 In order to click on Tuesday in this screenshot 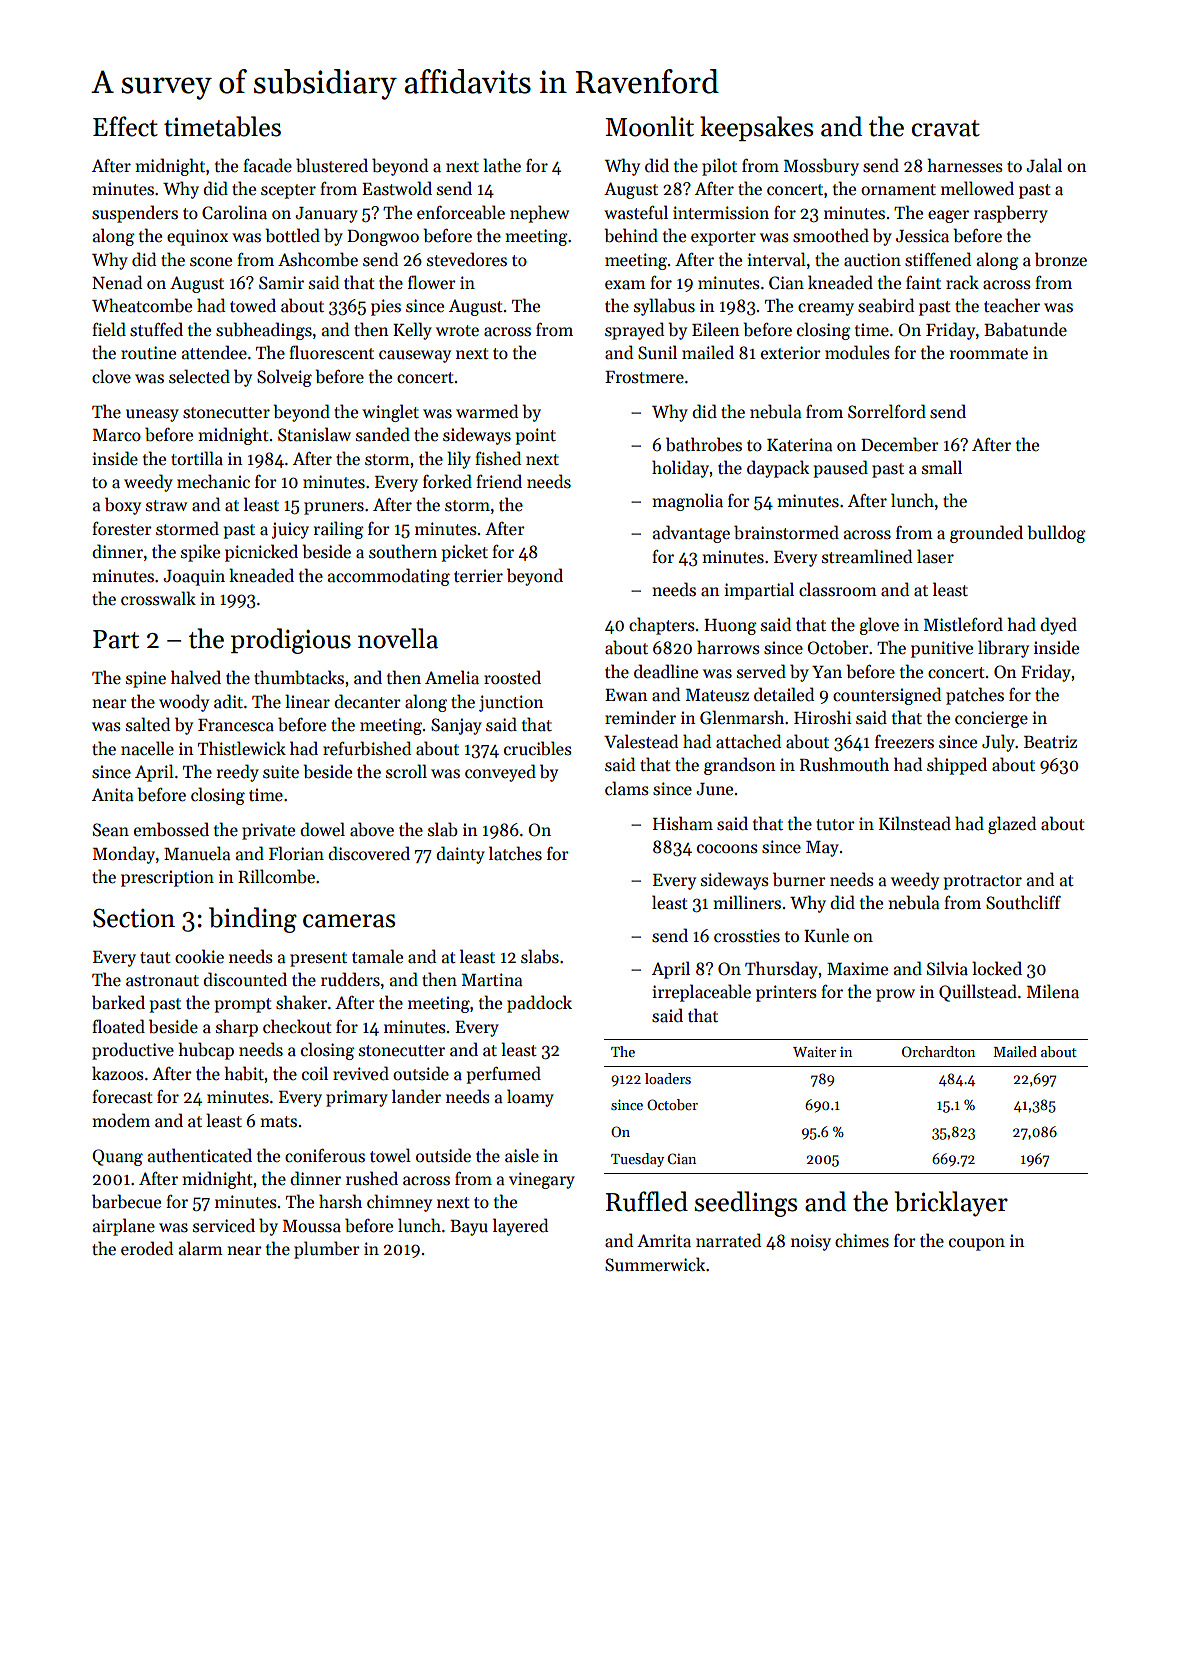, I will do `click(637, 1160)`.
